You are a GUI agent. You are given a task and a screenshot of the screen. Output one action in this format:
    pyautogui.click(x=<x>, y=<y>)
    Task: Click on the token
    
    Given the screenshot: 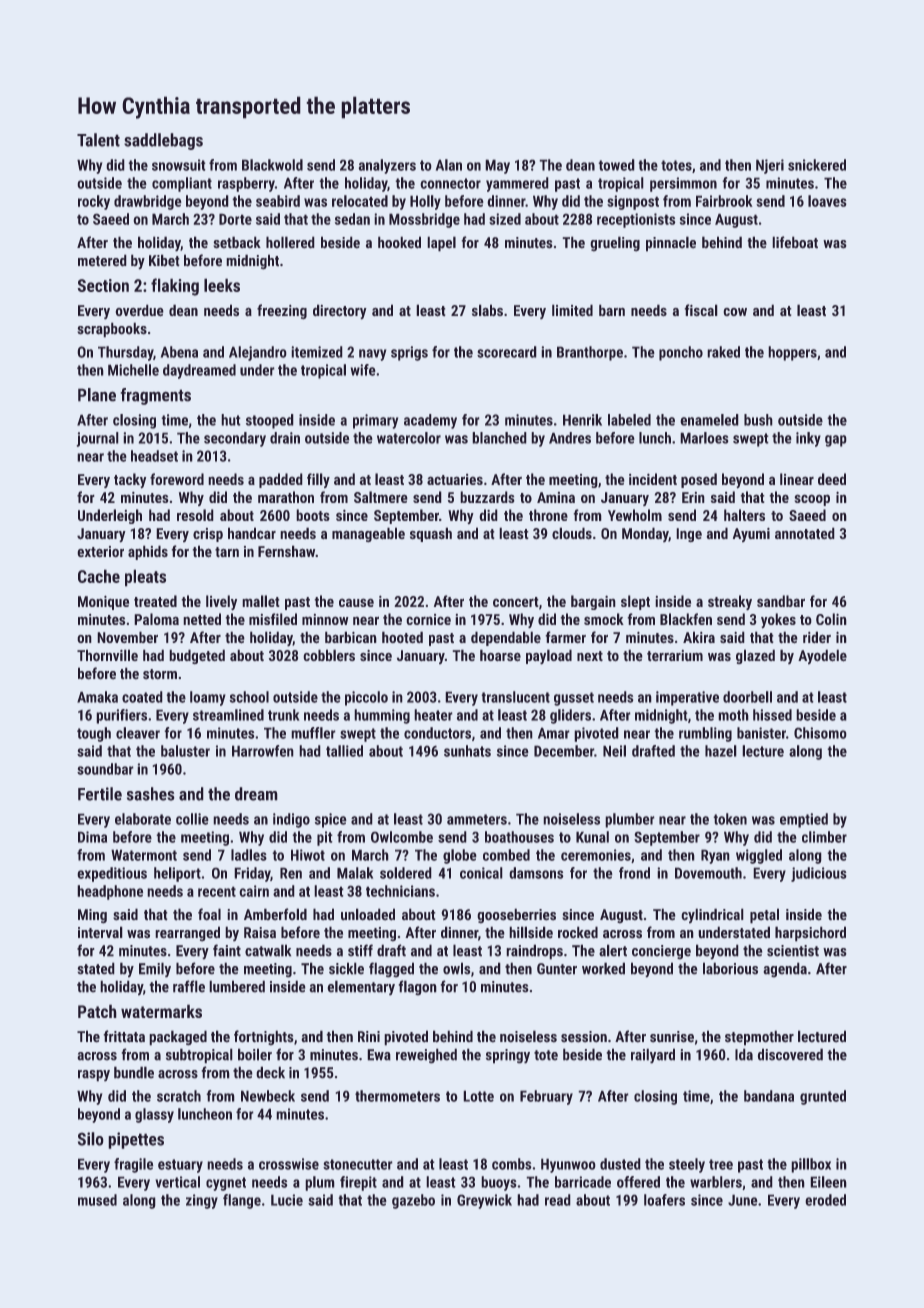 What is the action you would take?
    pyautogui.click(x=730, y=819)
